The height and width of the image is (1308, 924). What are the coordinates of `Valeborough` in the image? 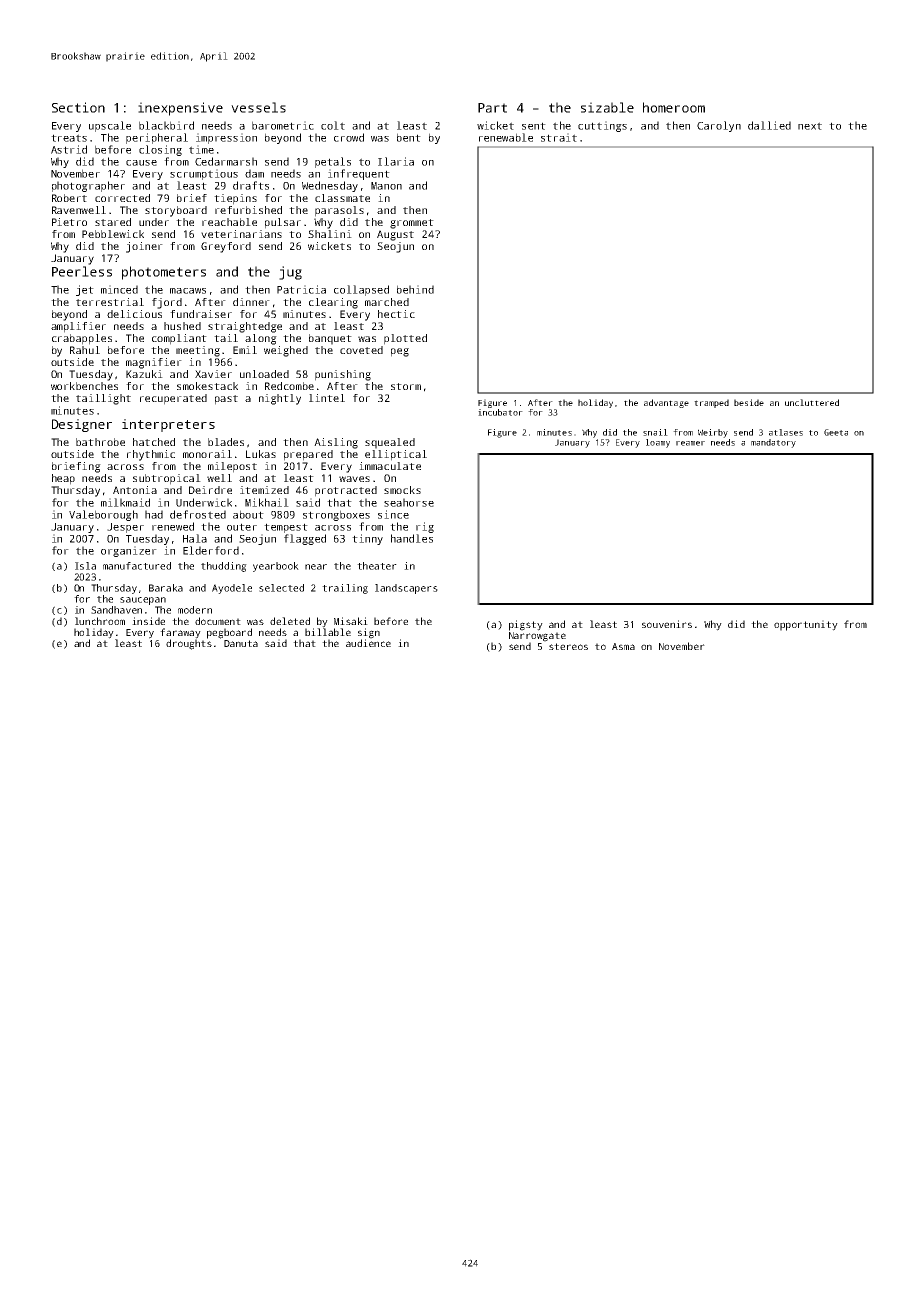 It's located at (103, 515).
